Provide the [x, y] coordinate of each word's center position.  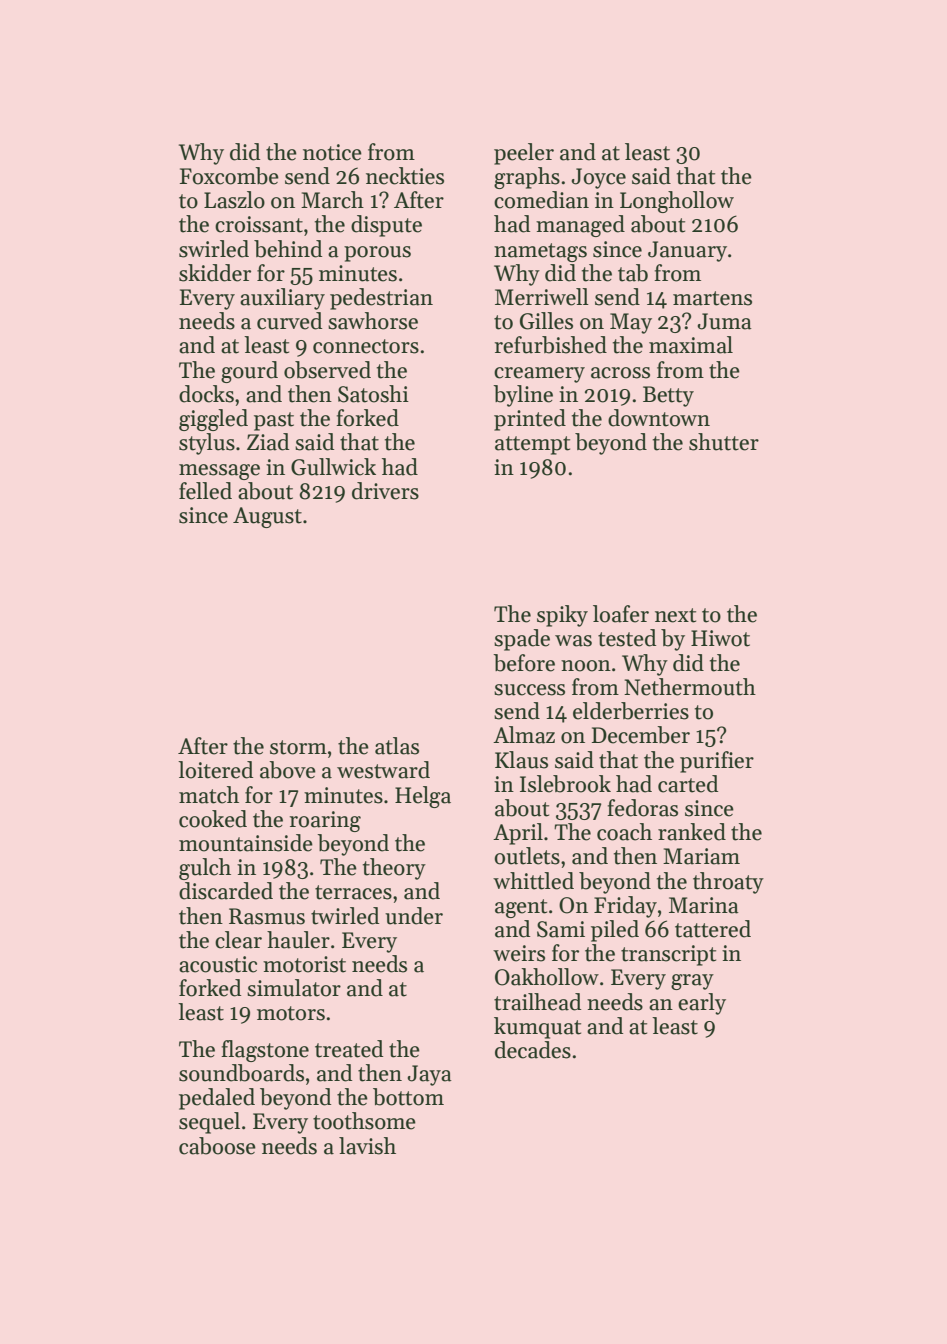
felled [205, 491]
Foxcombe [229, 176]
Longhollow [677, 202]
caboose [217, 1146]
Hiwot [720, 638]
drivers [385, 491]
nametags [540, 252]
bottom [408, 1097]
